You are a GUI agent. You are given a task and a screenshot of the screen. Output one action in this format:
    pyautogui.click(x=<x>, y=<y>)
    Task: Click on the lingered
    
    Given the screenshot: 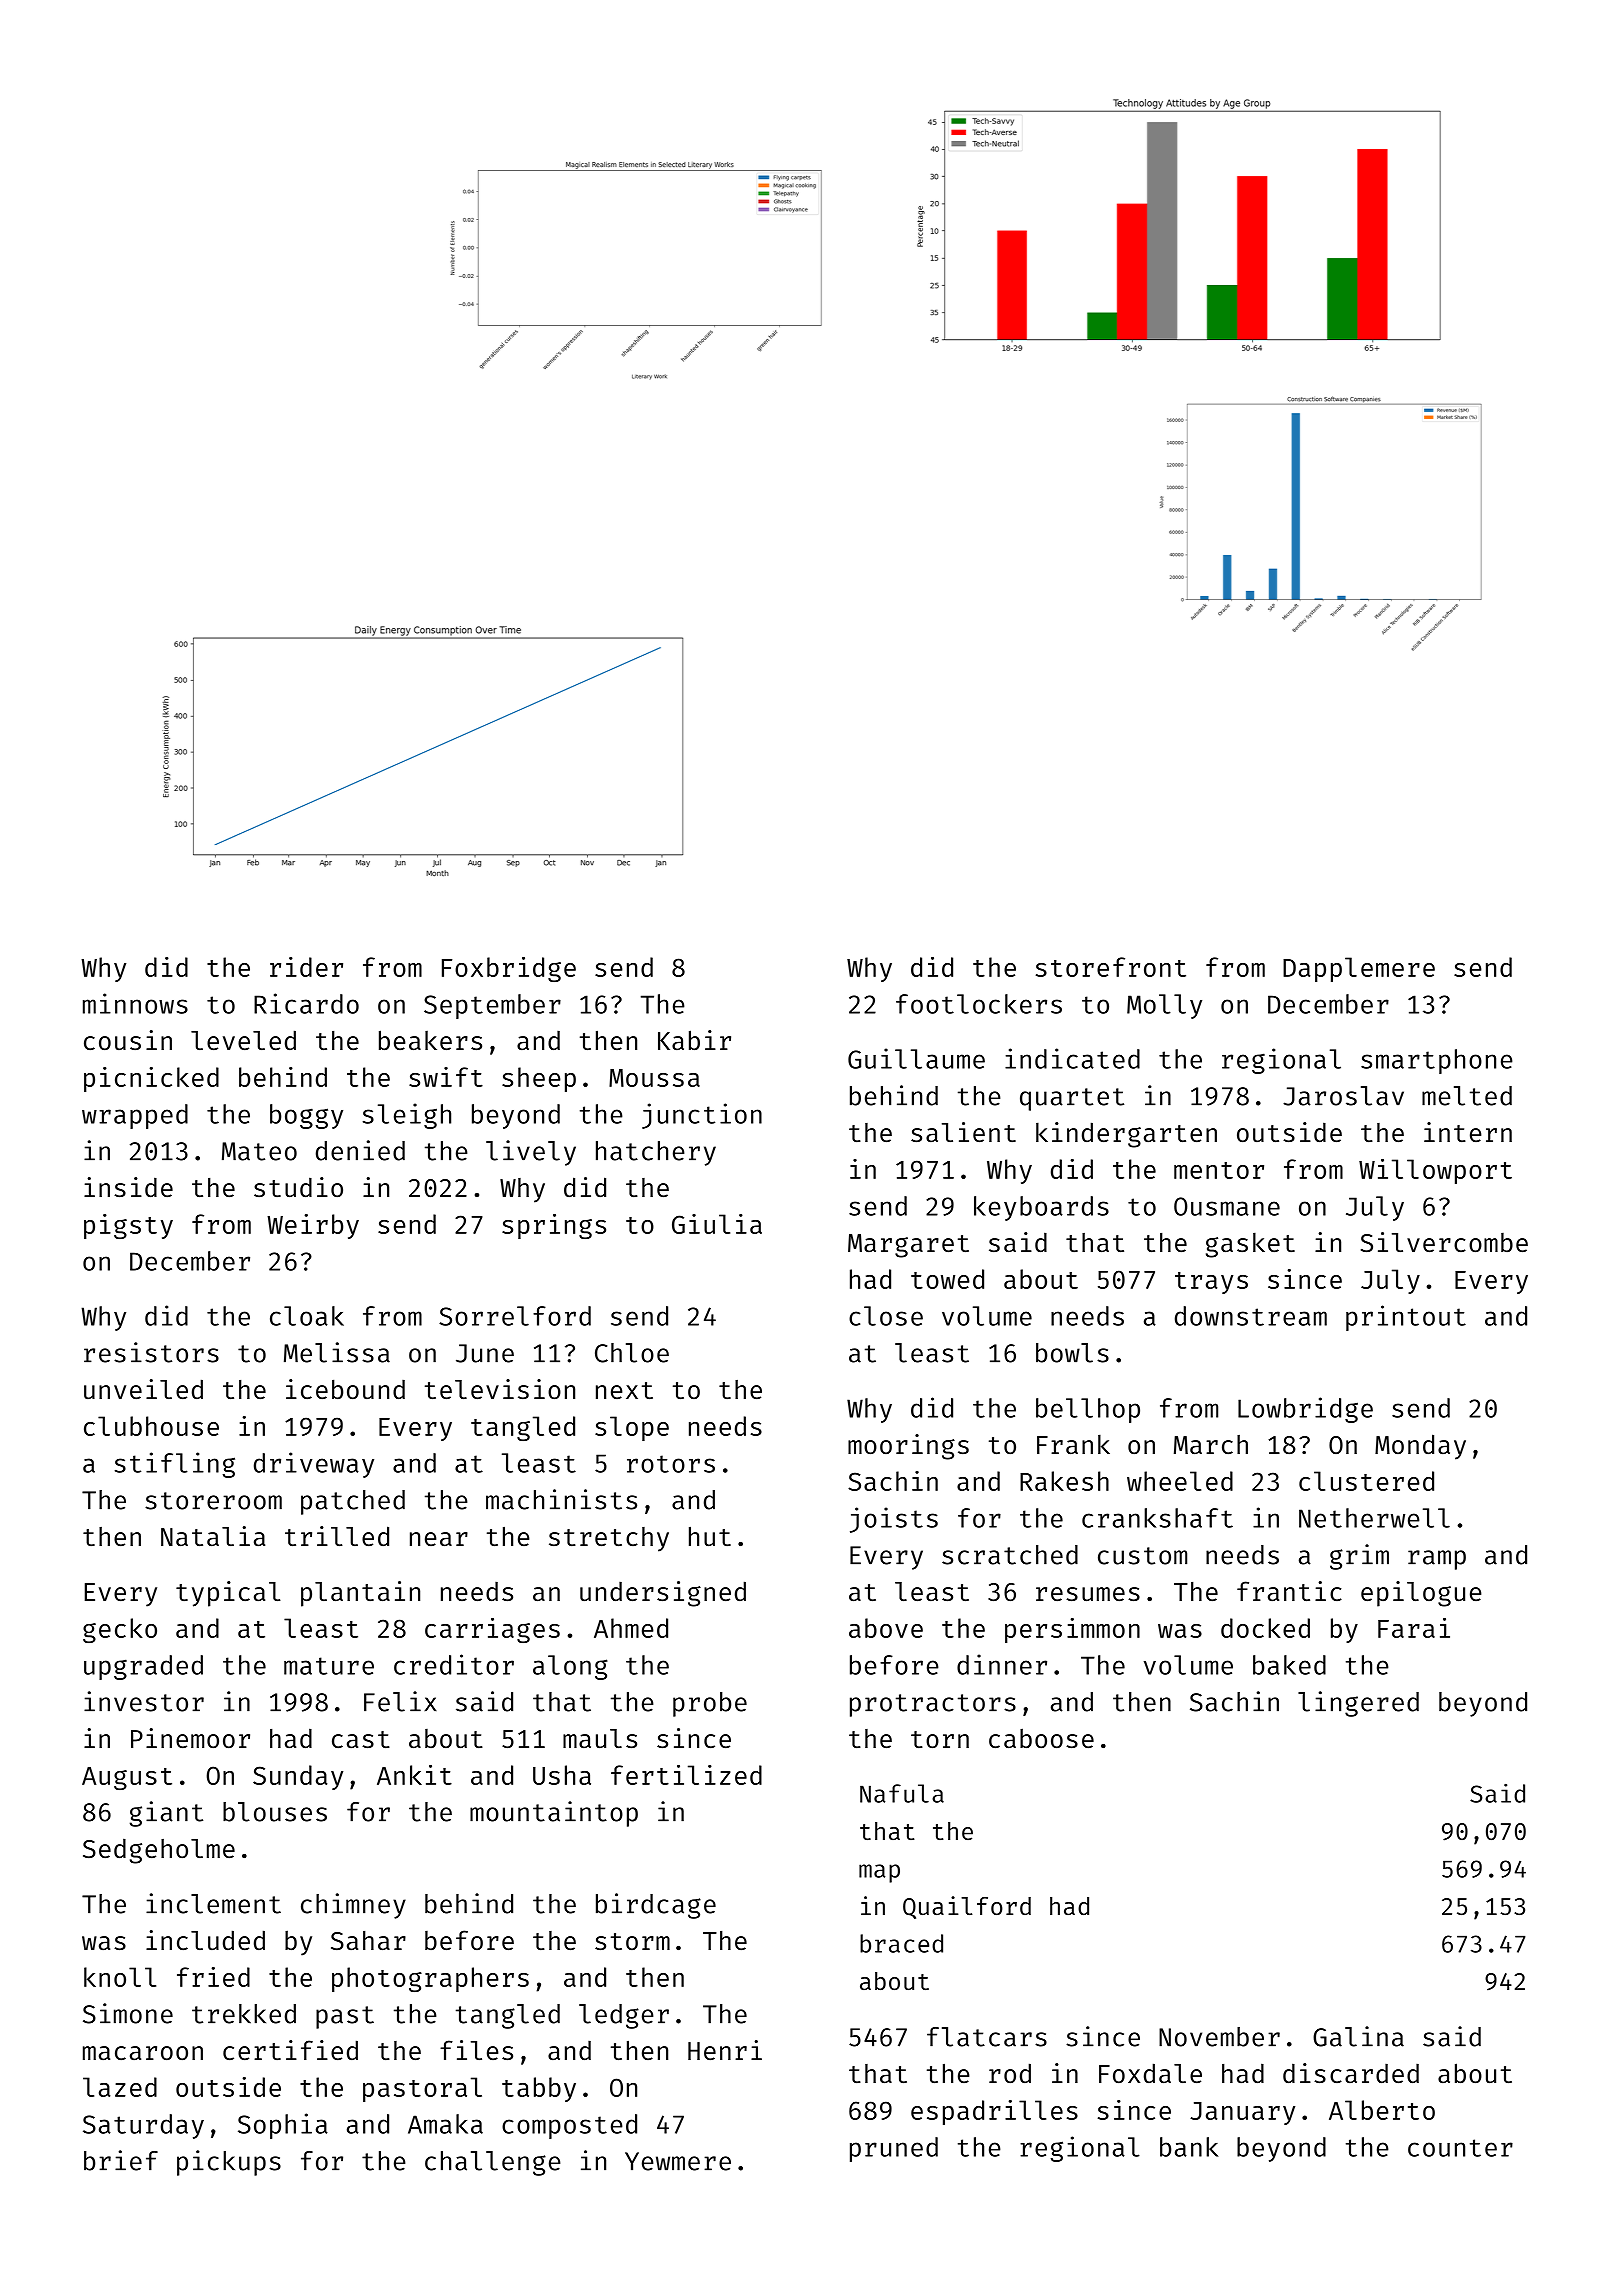 What is the action you would take?
    pyautogui.click(x=1358, y=1704)
